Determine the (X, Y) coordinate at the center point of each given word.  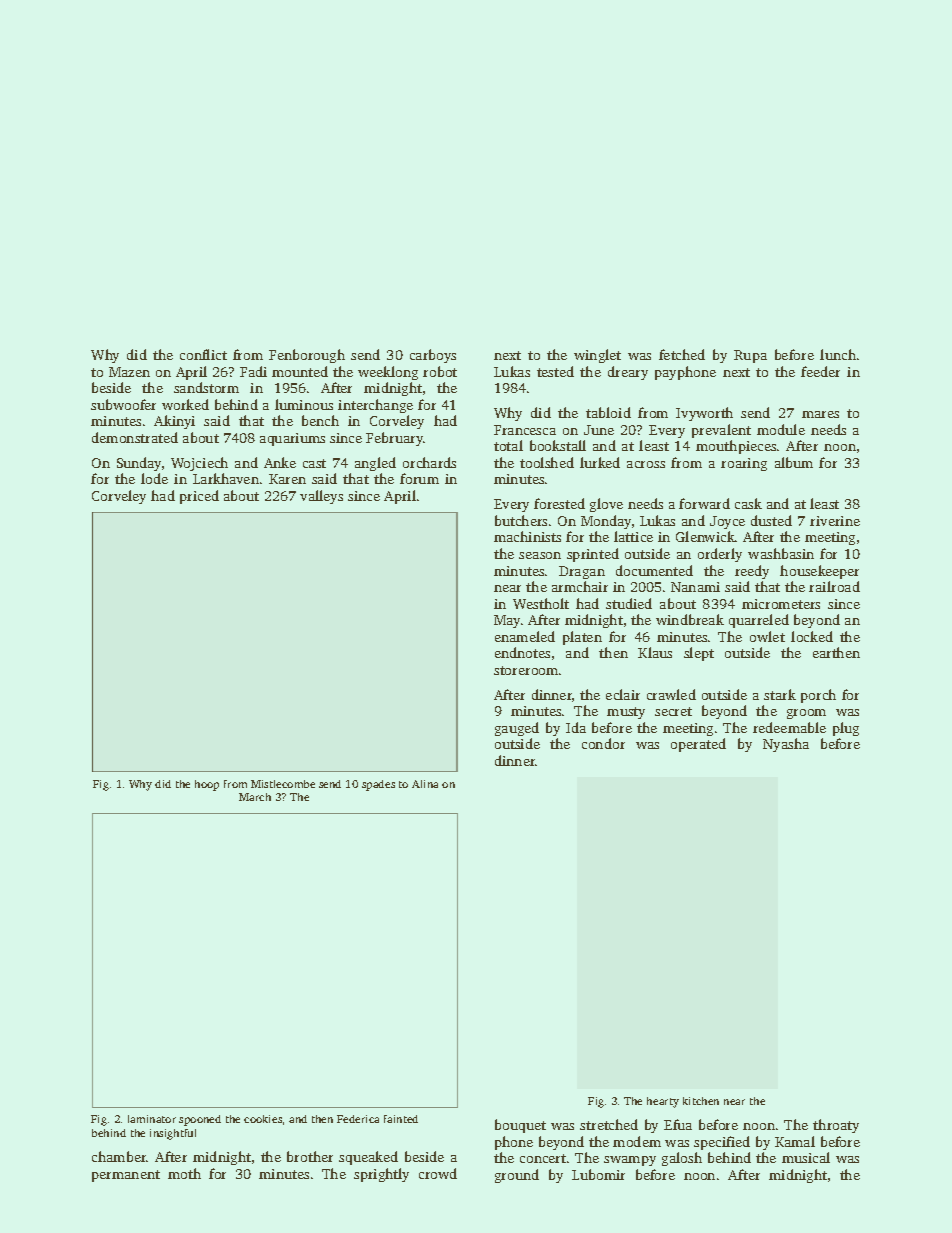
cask (748, 503)
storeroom (526, 670)
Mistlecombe (283, 784)
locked (812, 636)
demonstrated (135, 437)
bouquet (520, 1126)
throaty (836, 1126)
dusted (771, 520)
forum (419, 478)
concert (543, 1158)
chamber (119, 1156)
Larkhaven (226, 478)
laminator (152, 1119)
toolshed (547, 462)
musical (806, 1157)
